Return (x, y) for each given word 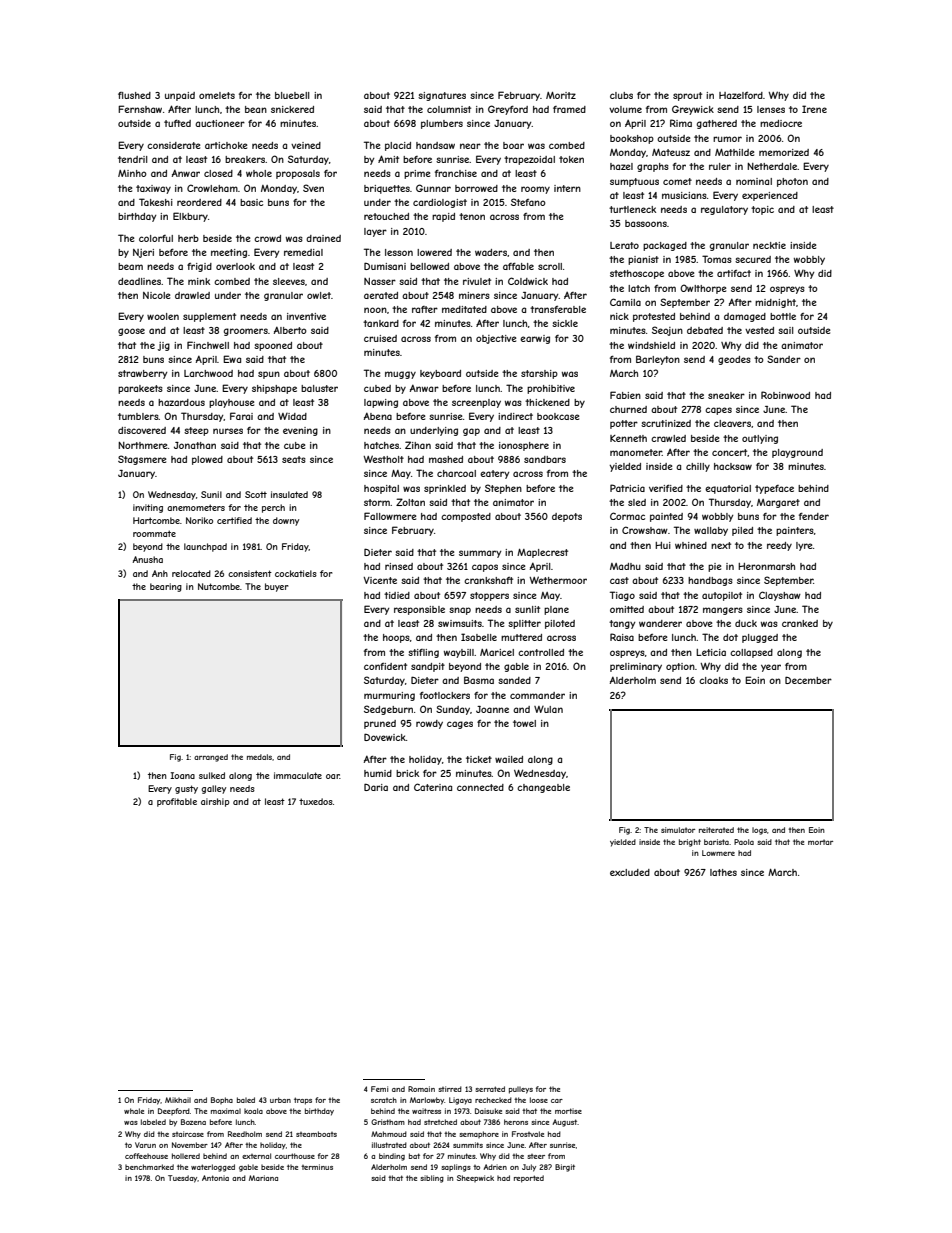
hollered (186, 1156)
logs (759, 831)
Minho (132, 173)
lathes (723, 872)
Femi (379, 1089)
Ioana (182, 775)
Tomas (717, 259)
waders (491, 252)
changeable (543, 788)
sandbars (545, 459)
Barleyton (658, 360)
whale (134, 1111)
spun (269, 375)
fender (814, 516)
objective (496, 339)
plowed (207, 460)
